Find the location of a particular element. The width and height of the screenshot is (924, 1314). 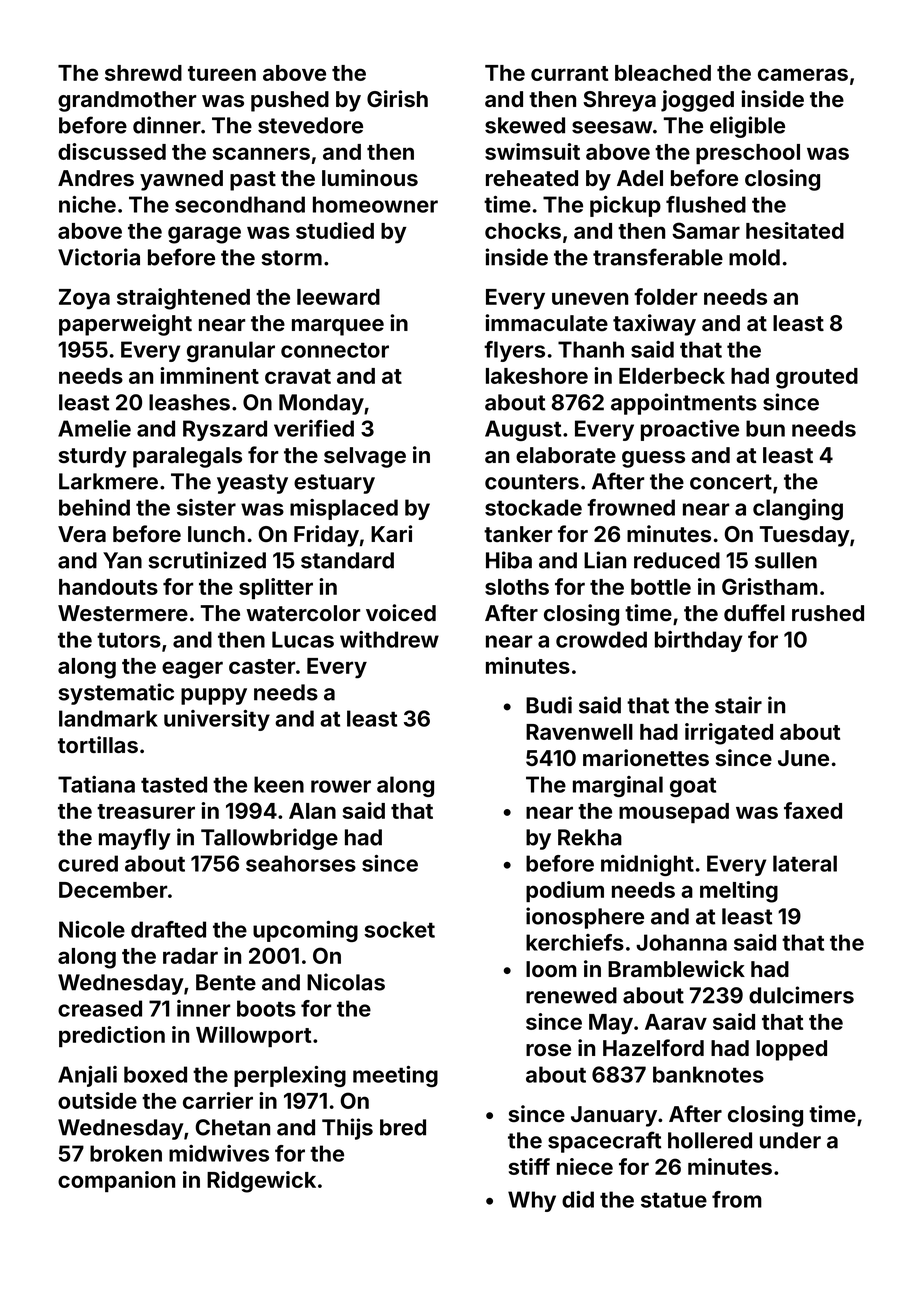

melting is located at coordinates (739, 892).
